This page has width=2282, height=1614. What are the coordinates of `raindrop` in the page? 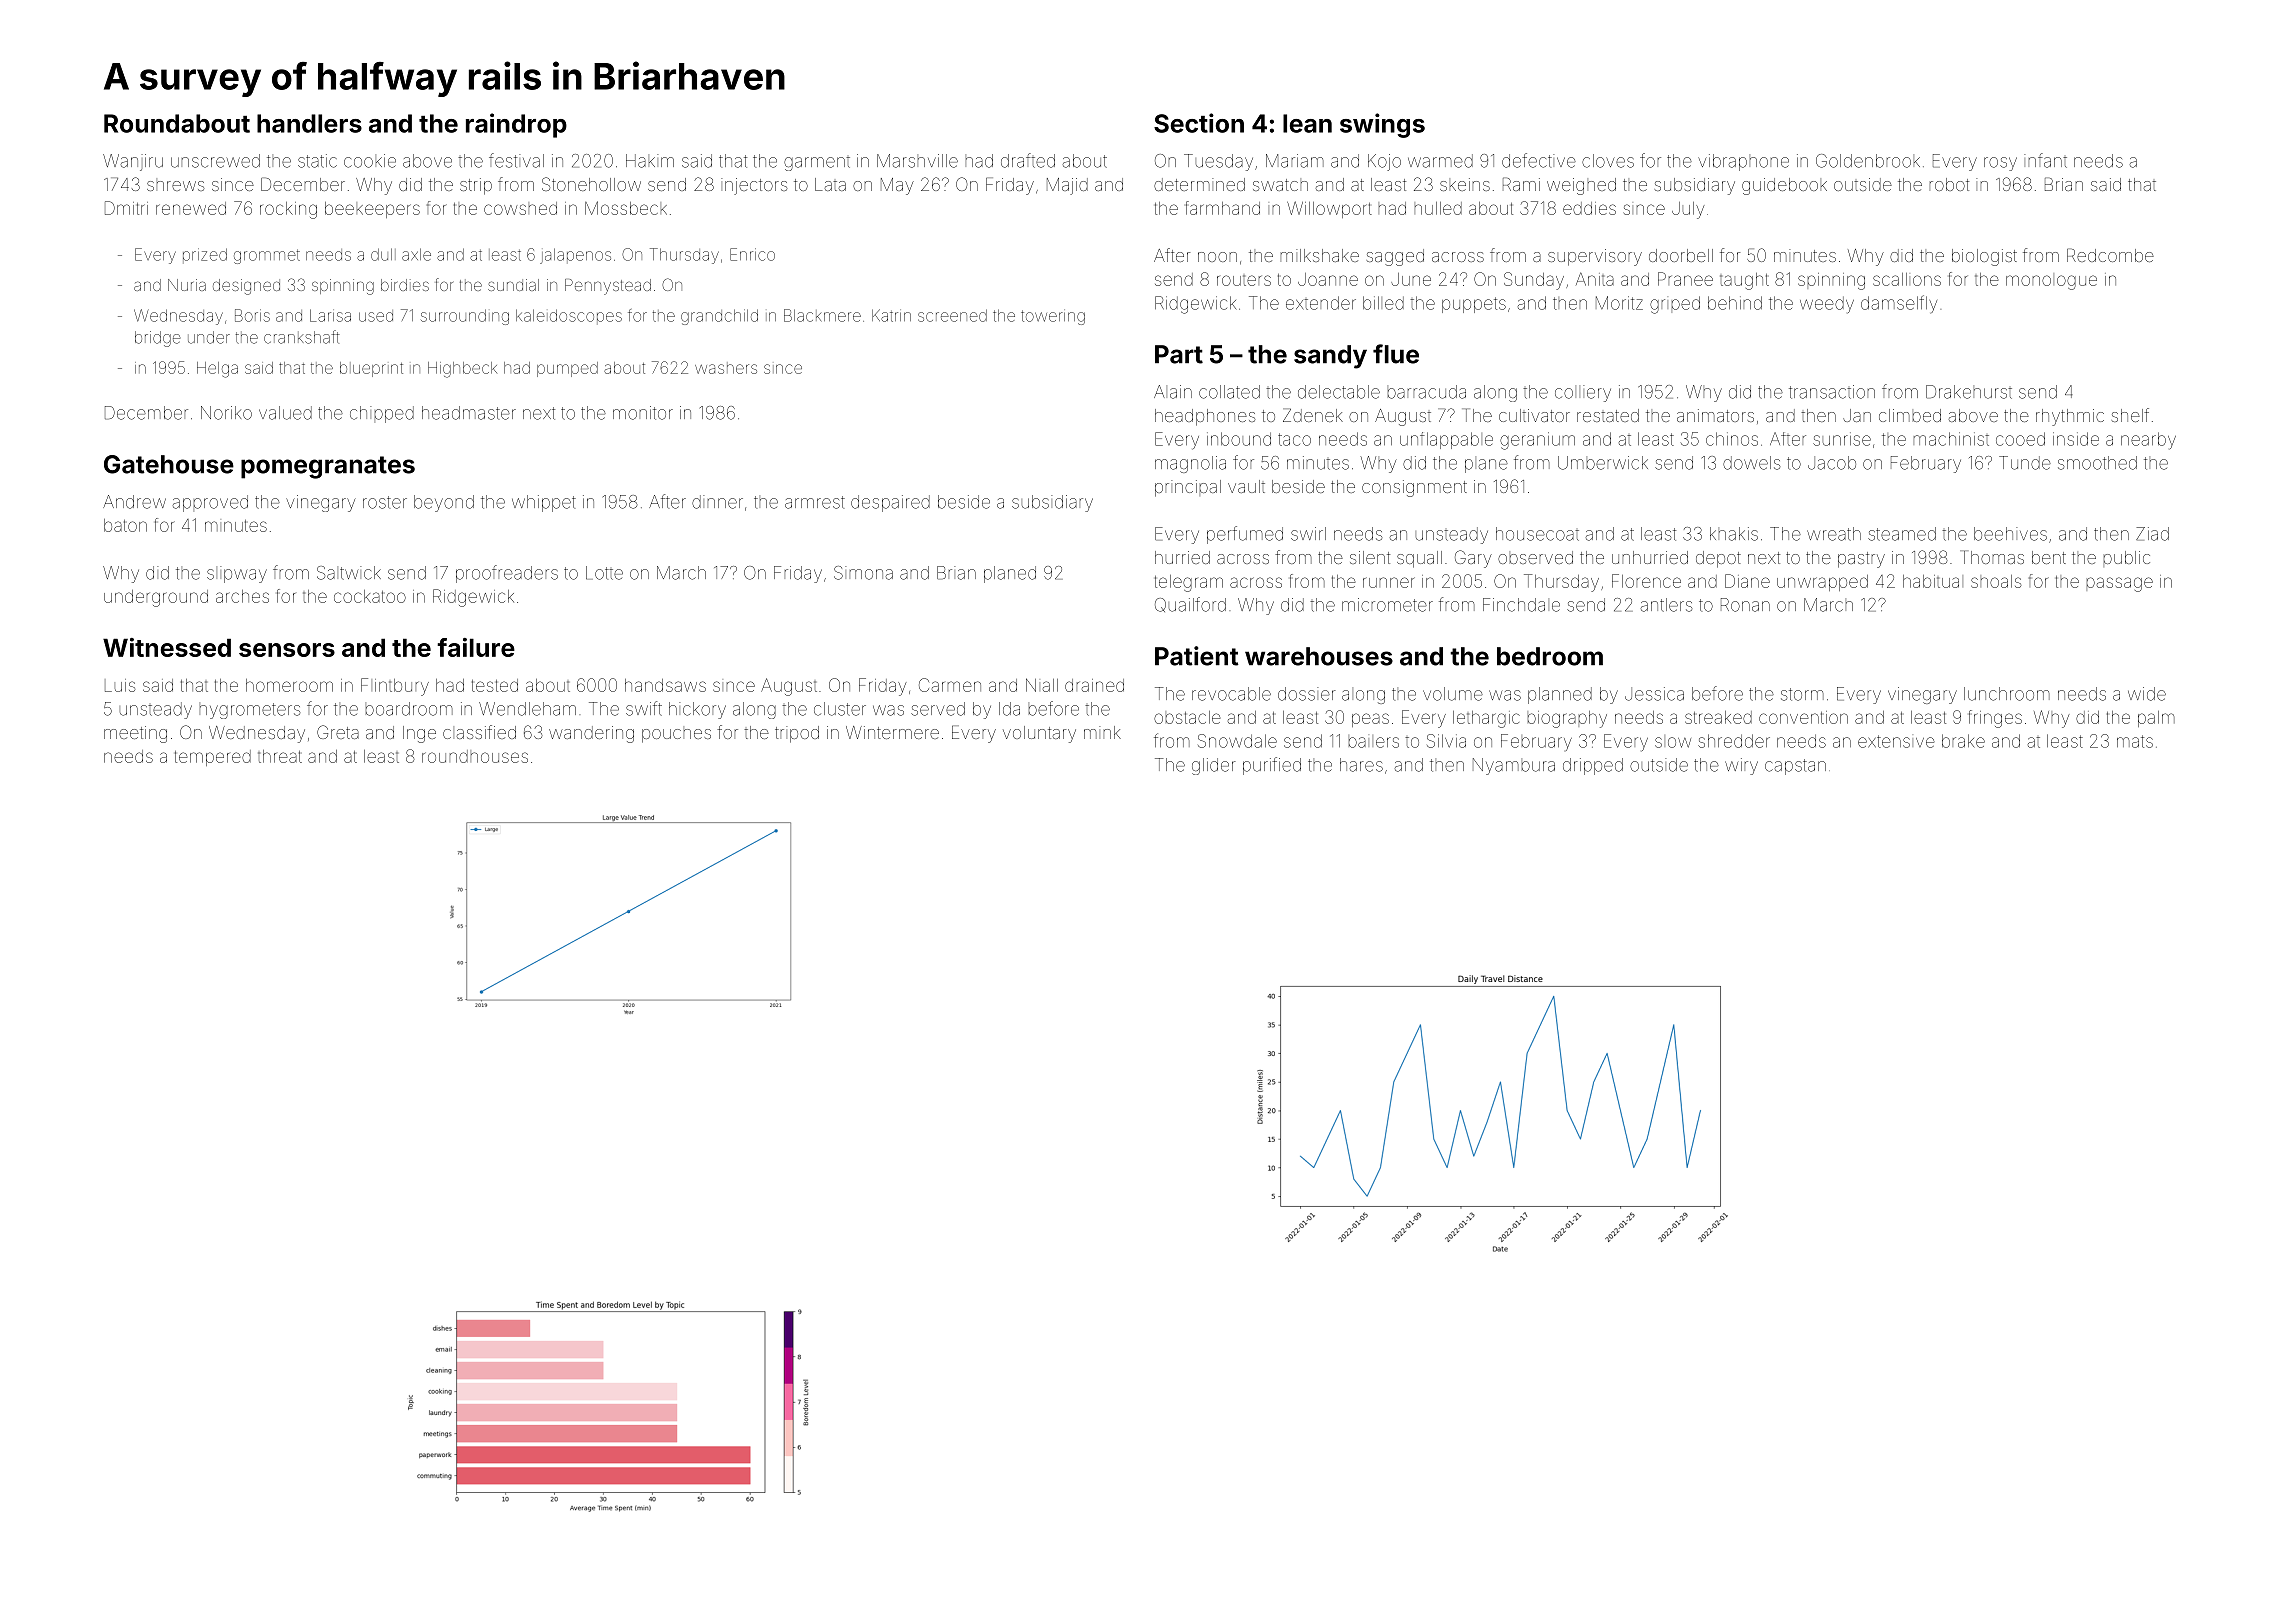 It's located at (516, 125).
